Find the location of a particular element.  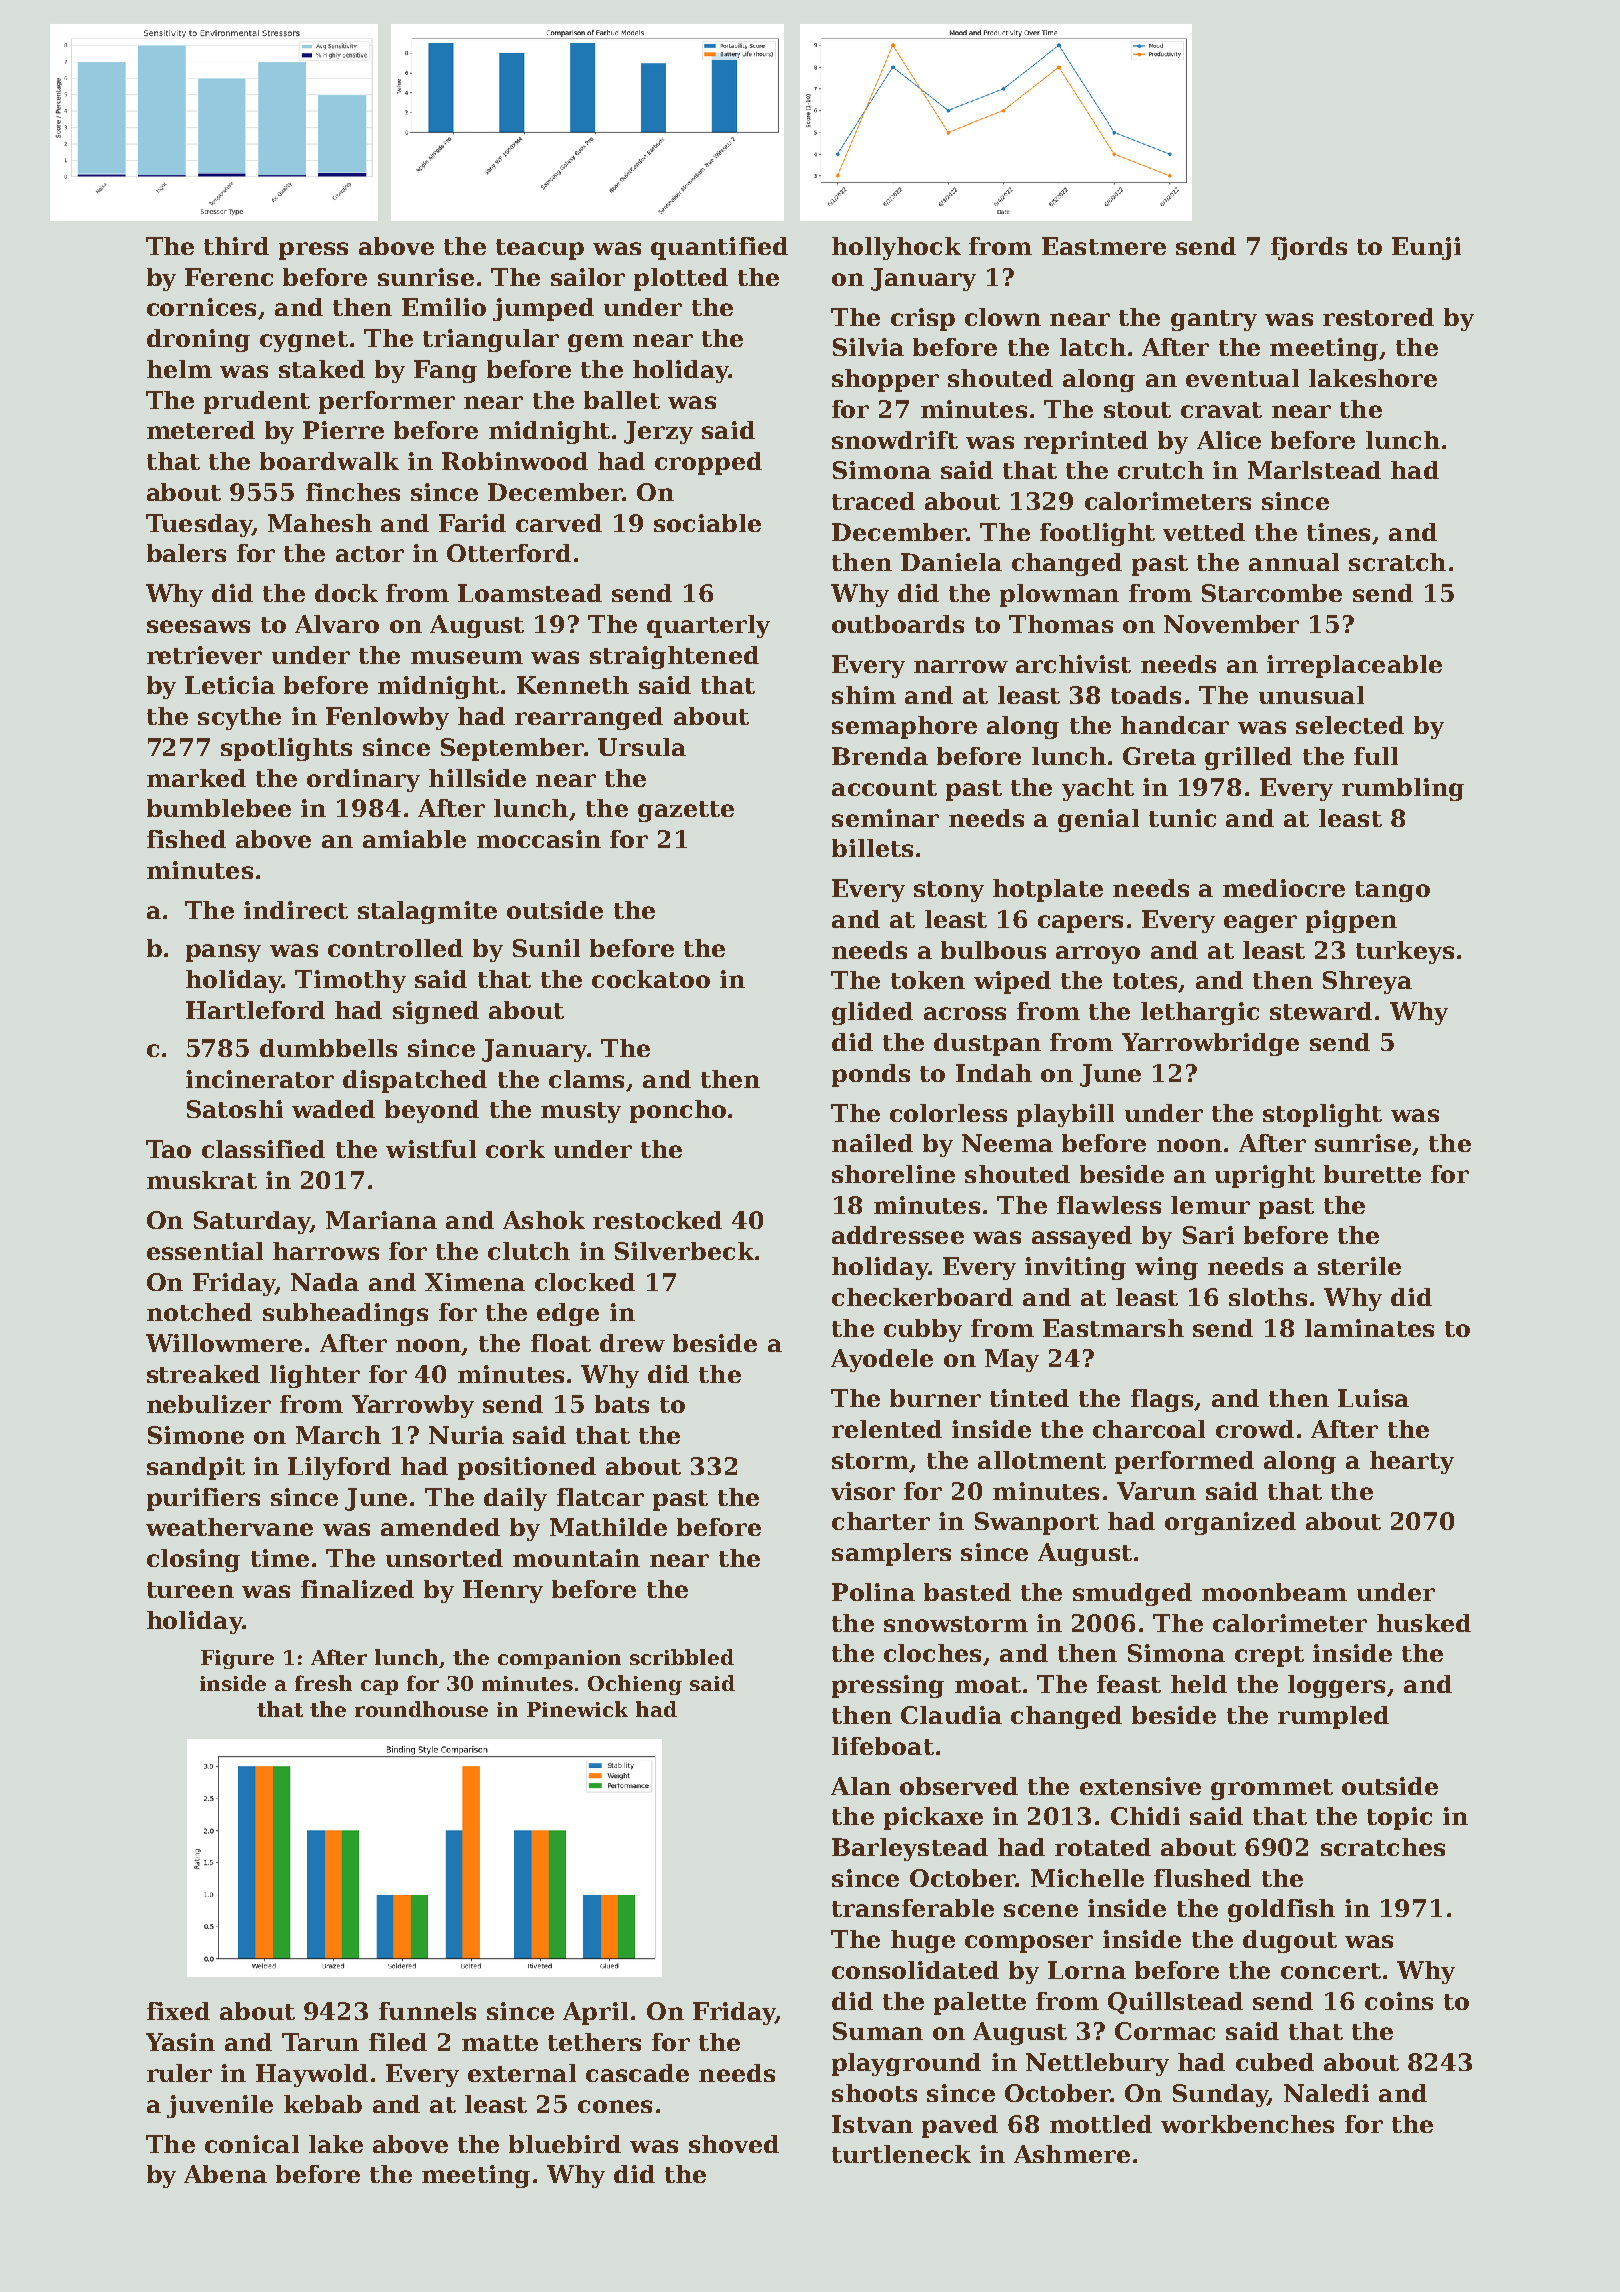

unusual is located at coordinates (1311, 695).
